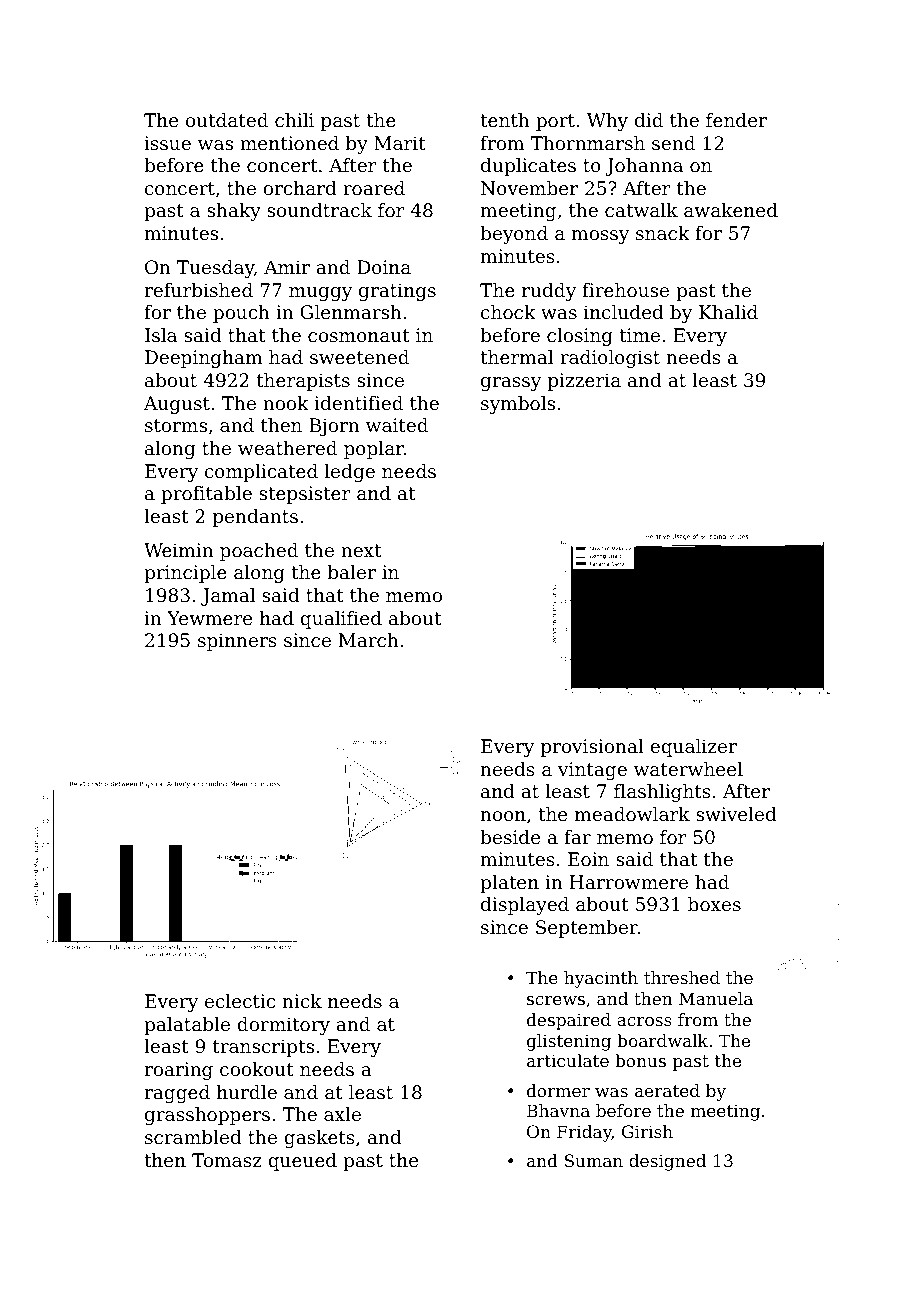 The image size is (924, 1314). Describe the element at coordinates (237, 642) in the screenshot. I see `spinners` at that location.
